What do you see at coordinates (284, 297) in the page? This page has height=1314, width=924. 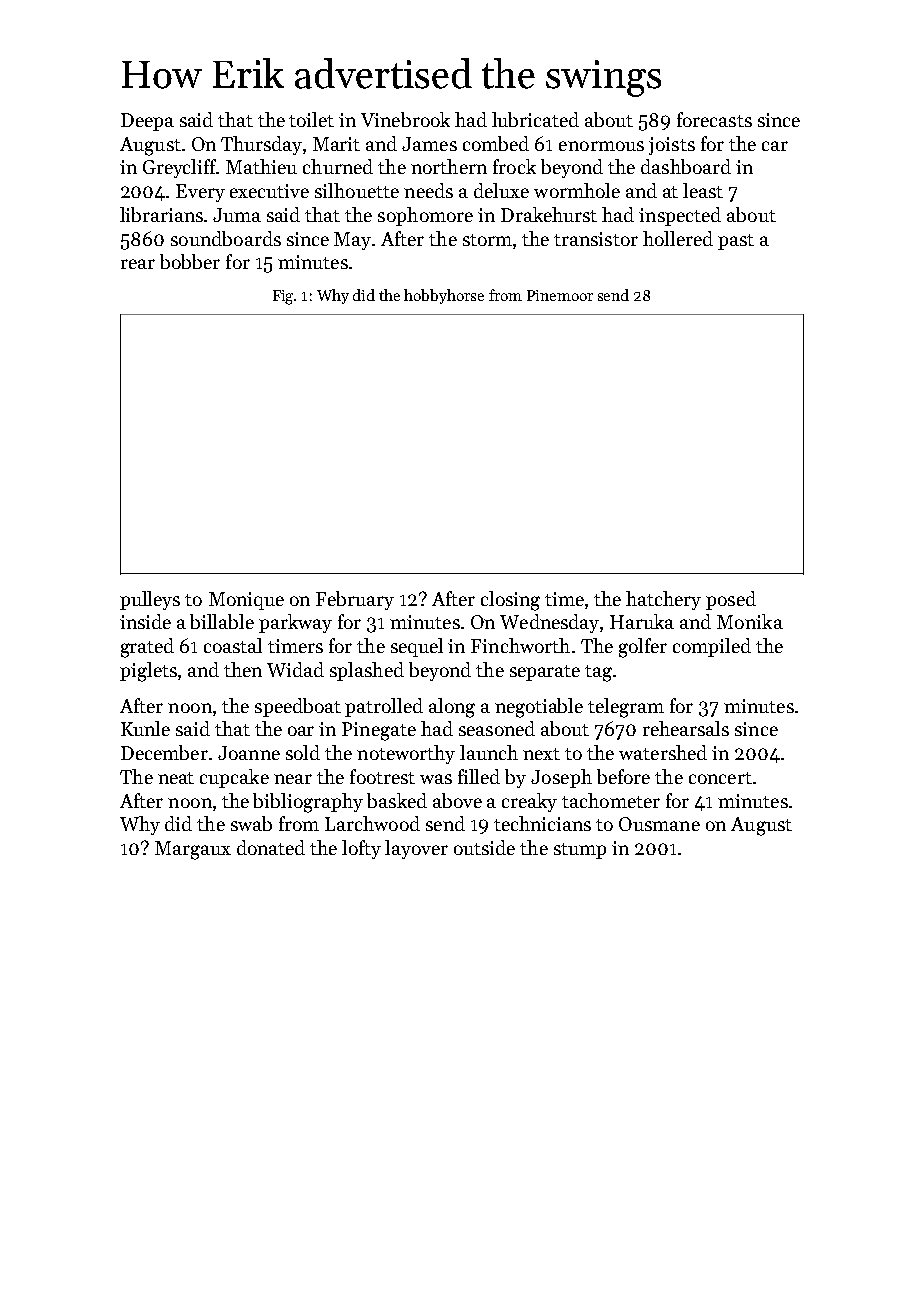 I see `Fig` at bounding box center [284, 297].
